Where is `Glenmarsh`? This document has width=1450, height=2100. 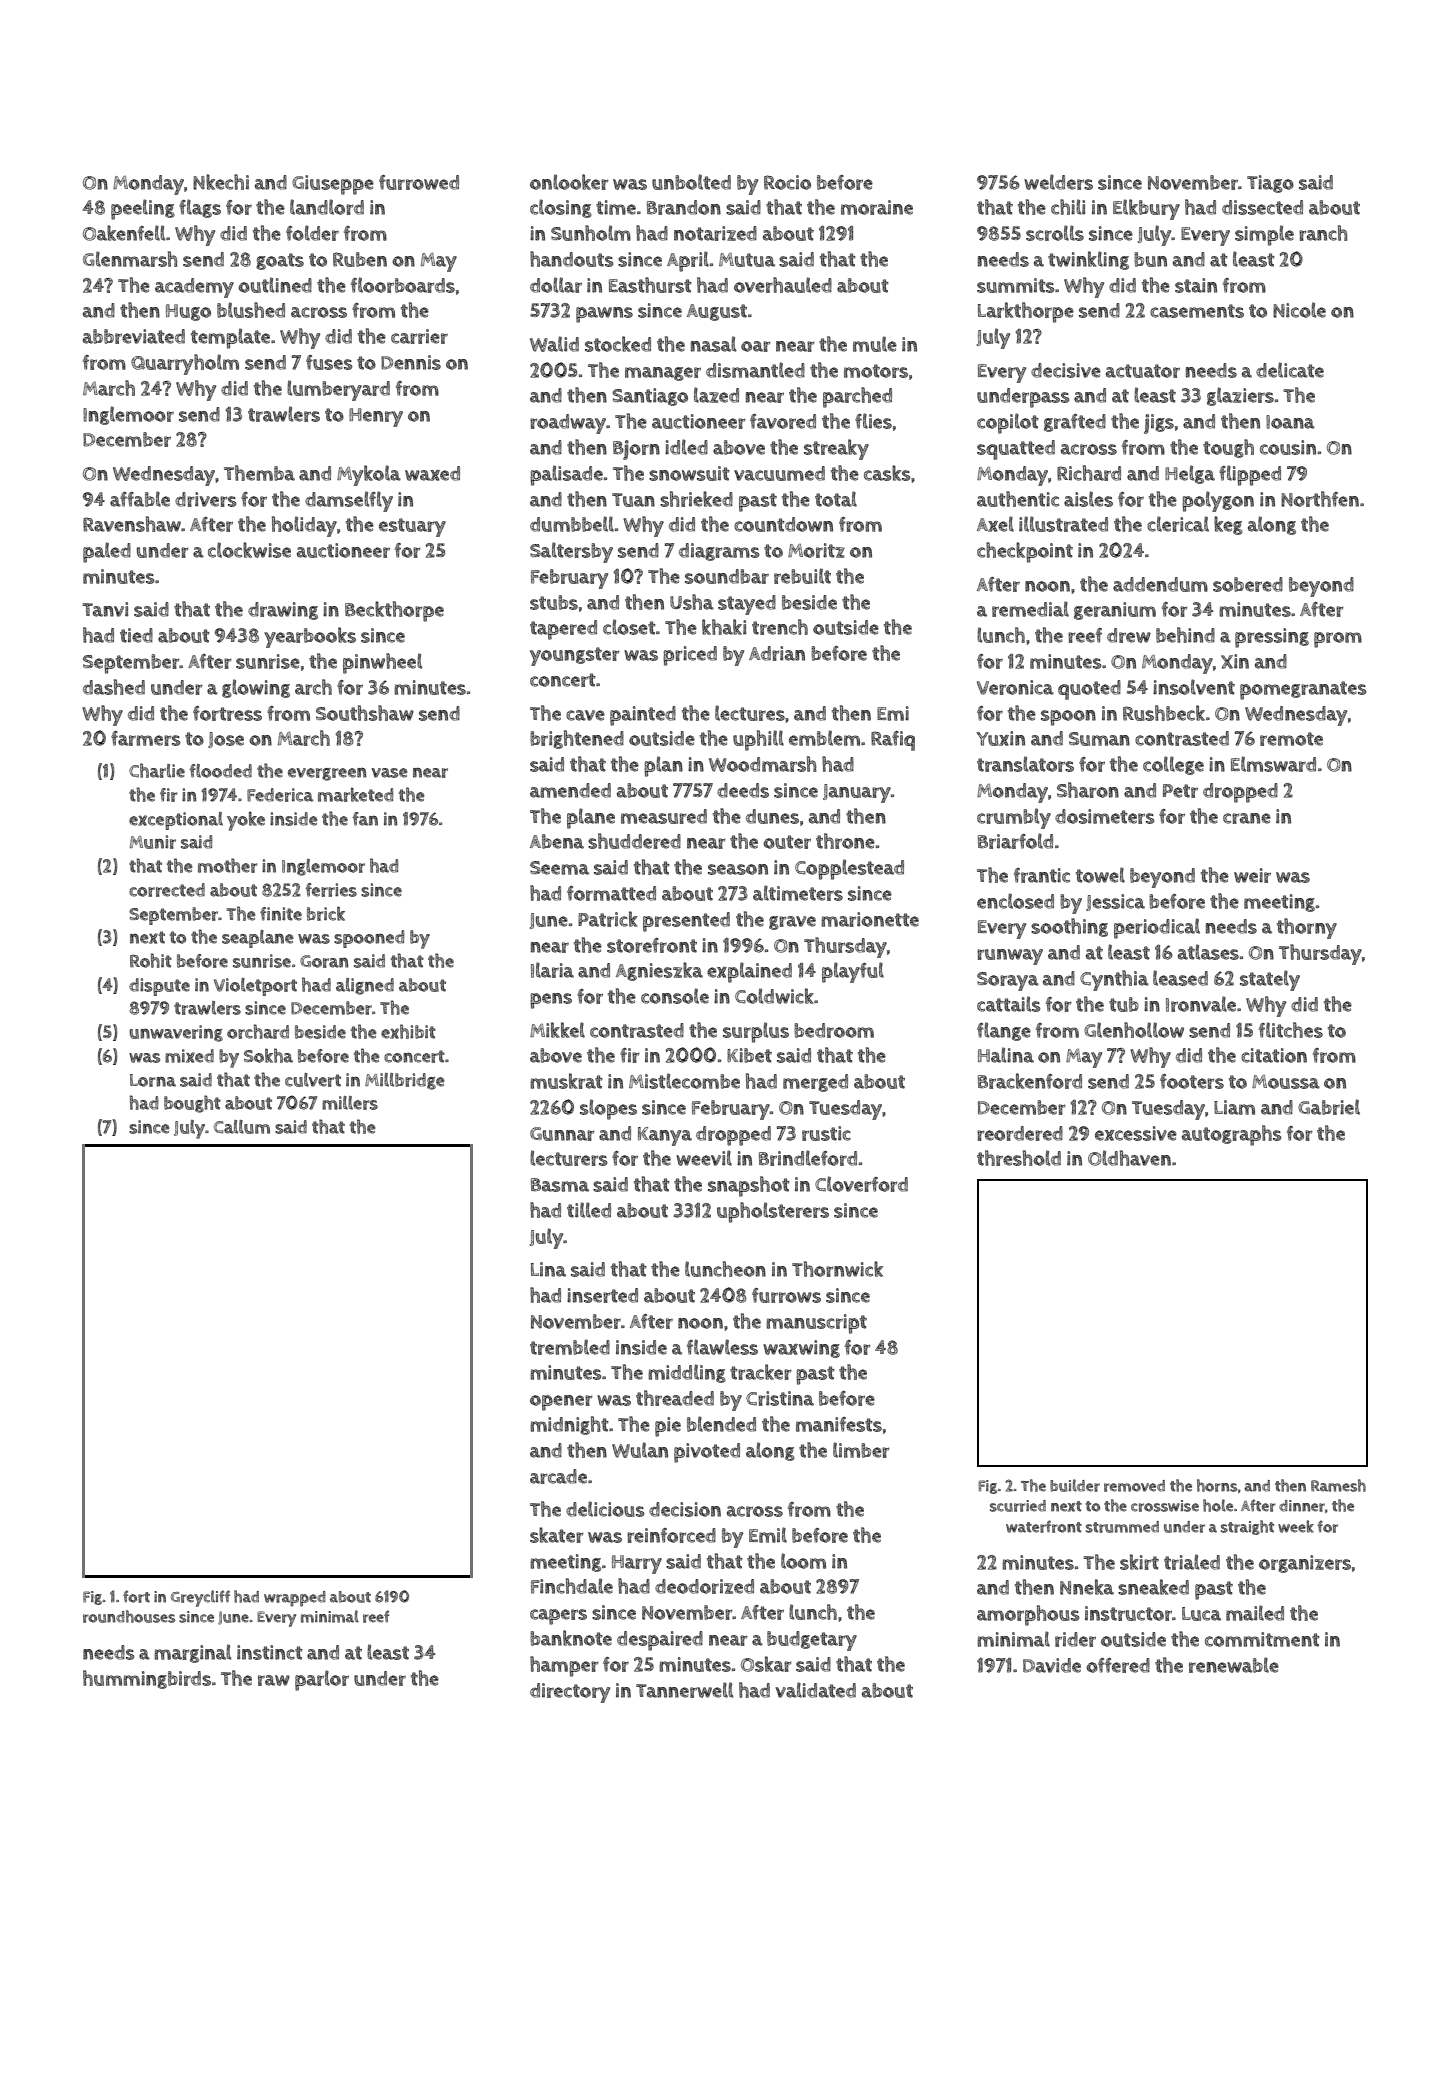 Glenmarsh is located at coordinates (130, 259).
